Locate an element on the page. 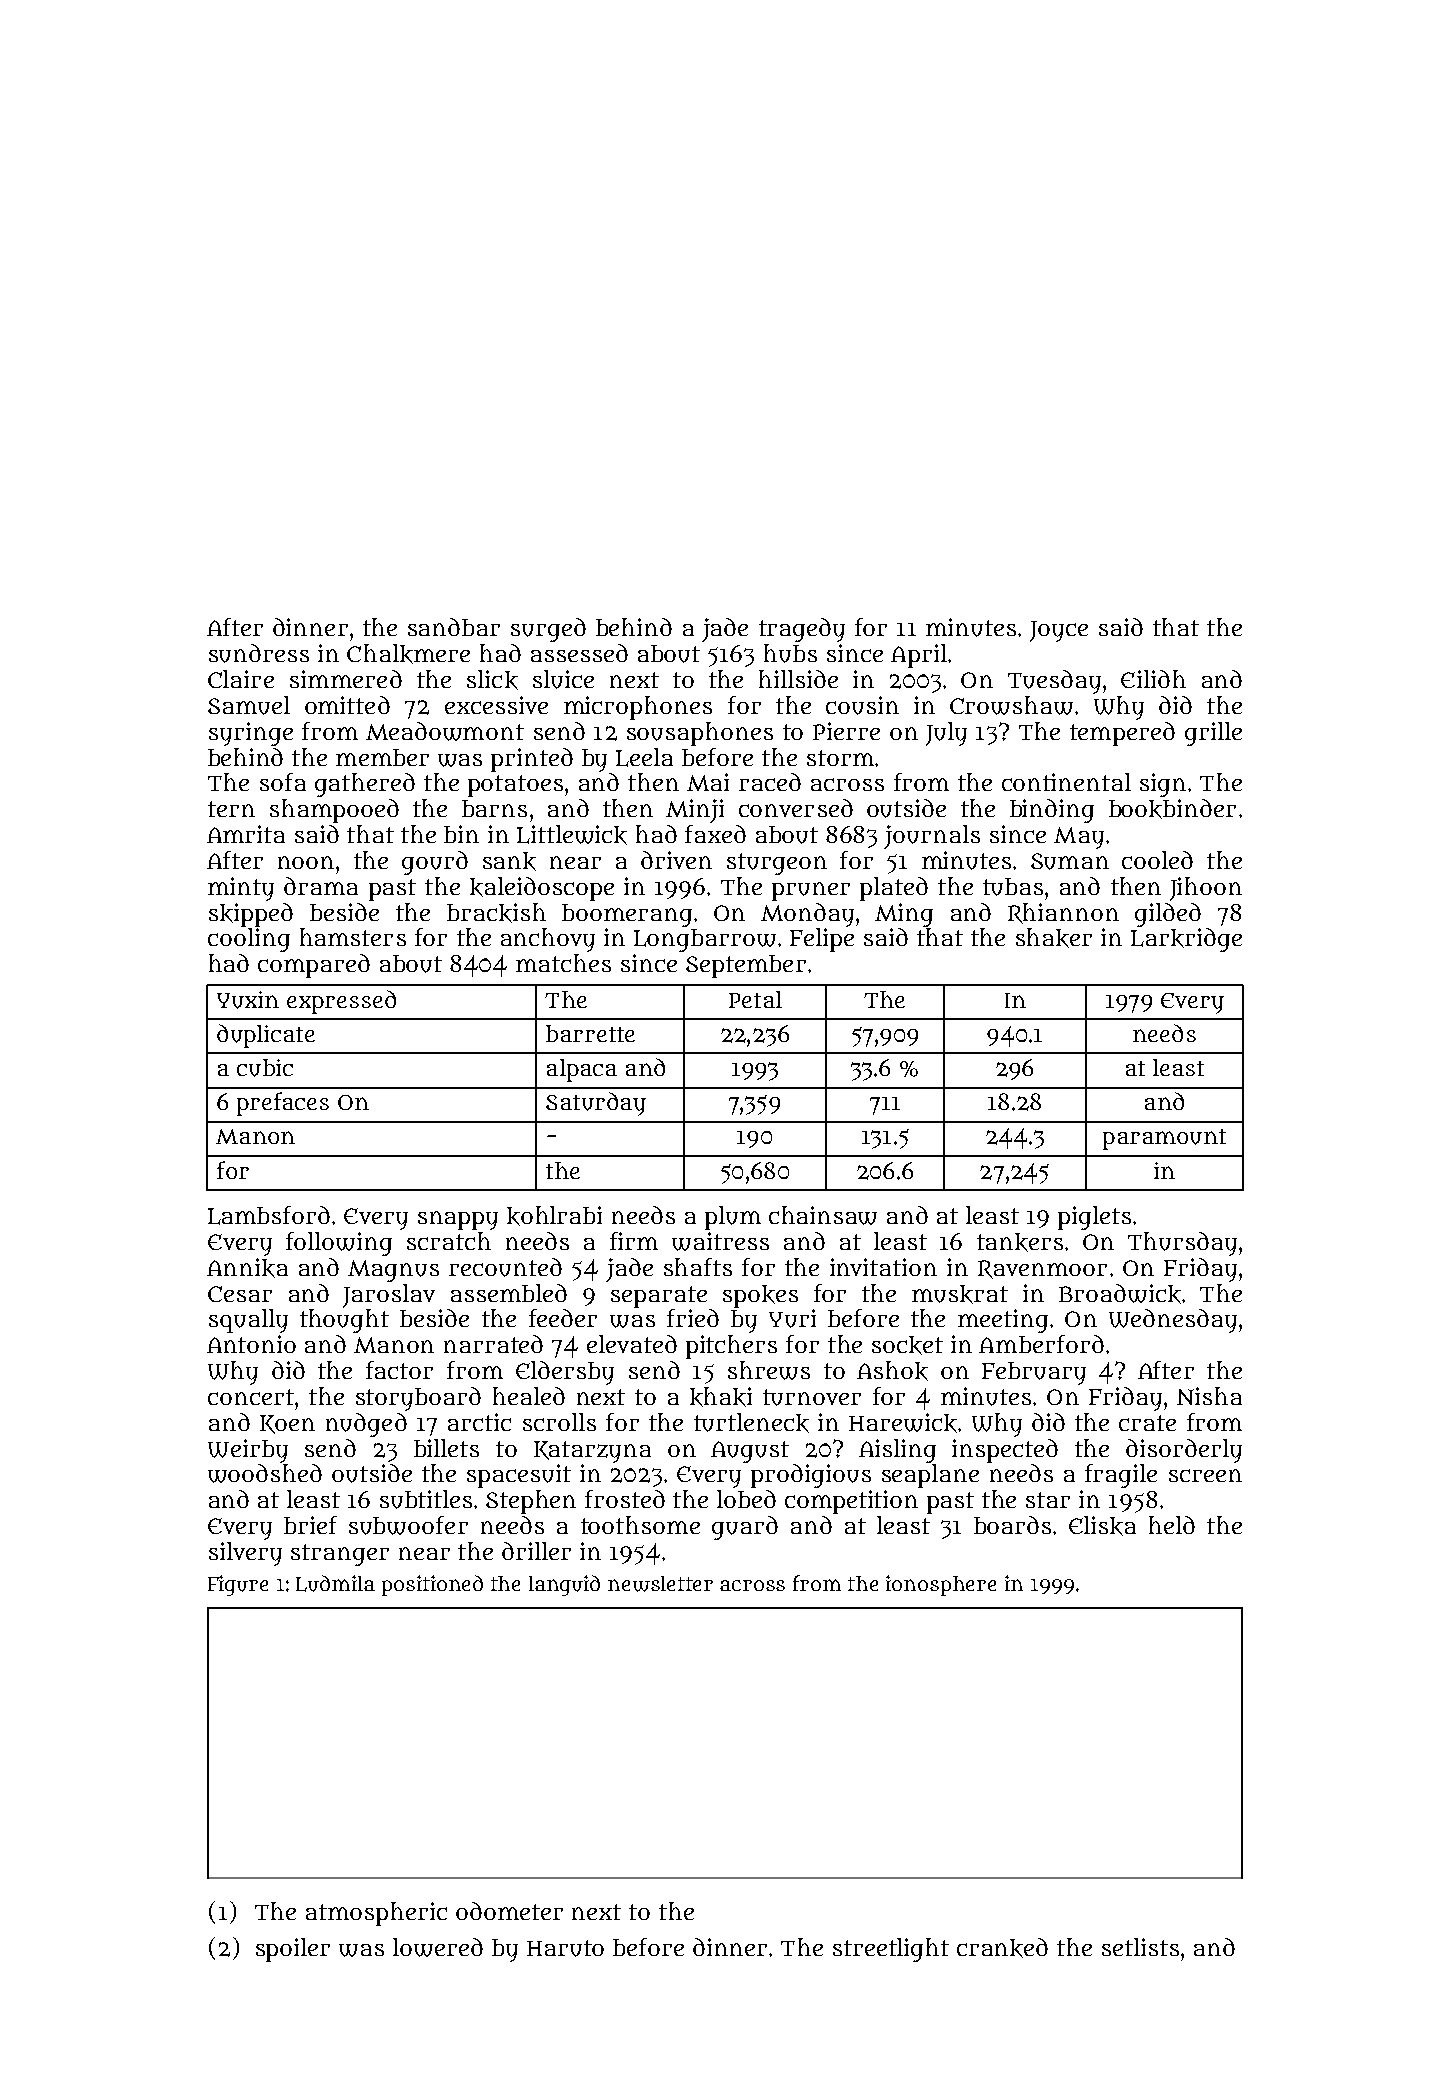 This document has width=1450, height=2100. inspected is located at coordinates (1005, 1451).
